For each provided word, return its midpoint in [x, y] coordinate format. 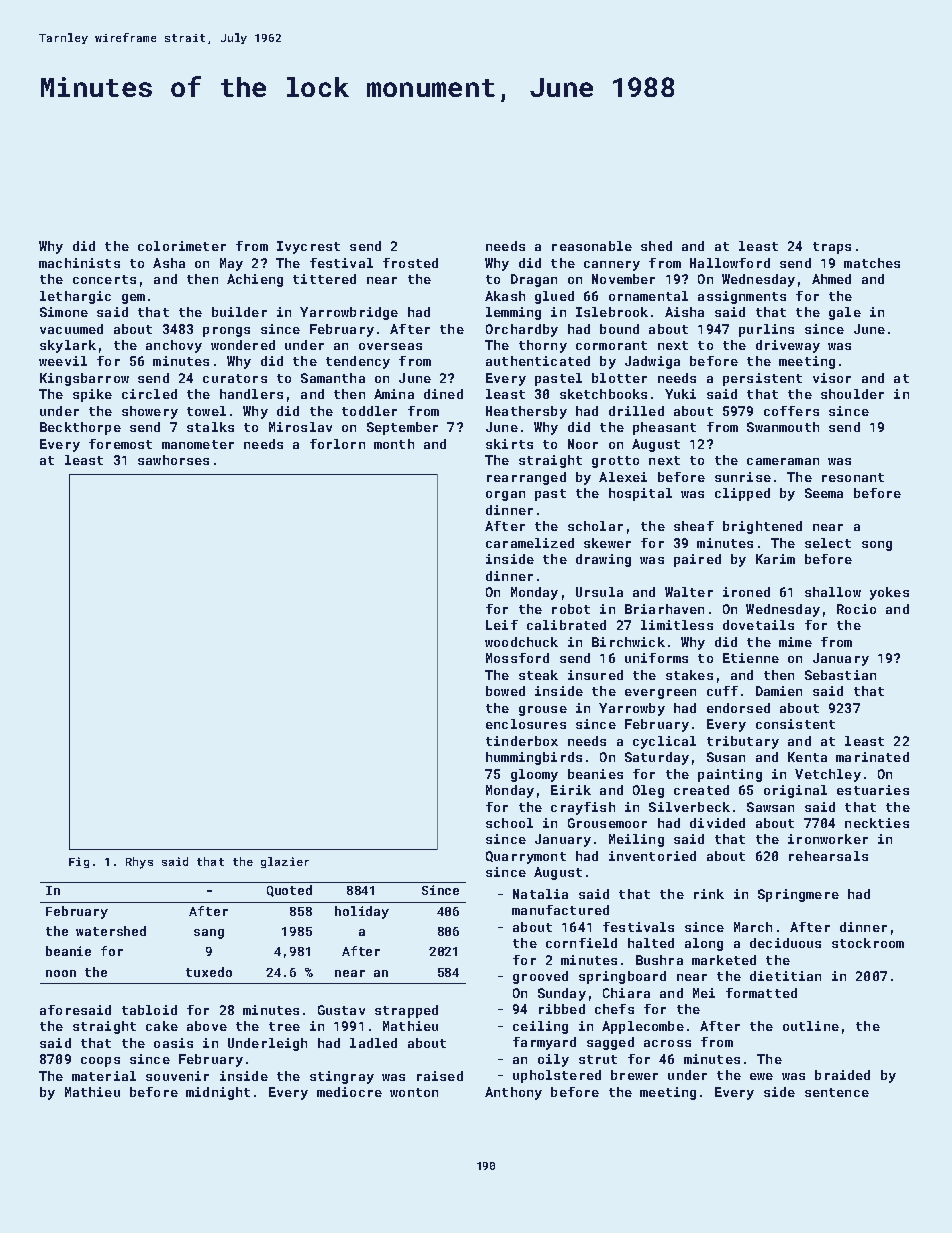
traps [832, 248]
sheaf [694, 526]
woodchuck [521, 642]
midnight [218, 1093]
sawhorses [173, 460]
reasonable [592, 246]
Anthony [513, 1093]
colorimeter [182, 246]
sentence [837, 1092]
